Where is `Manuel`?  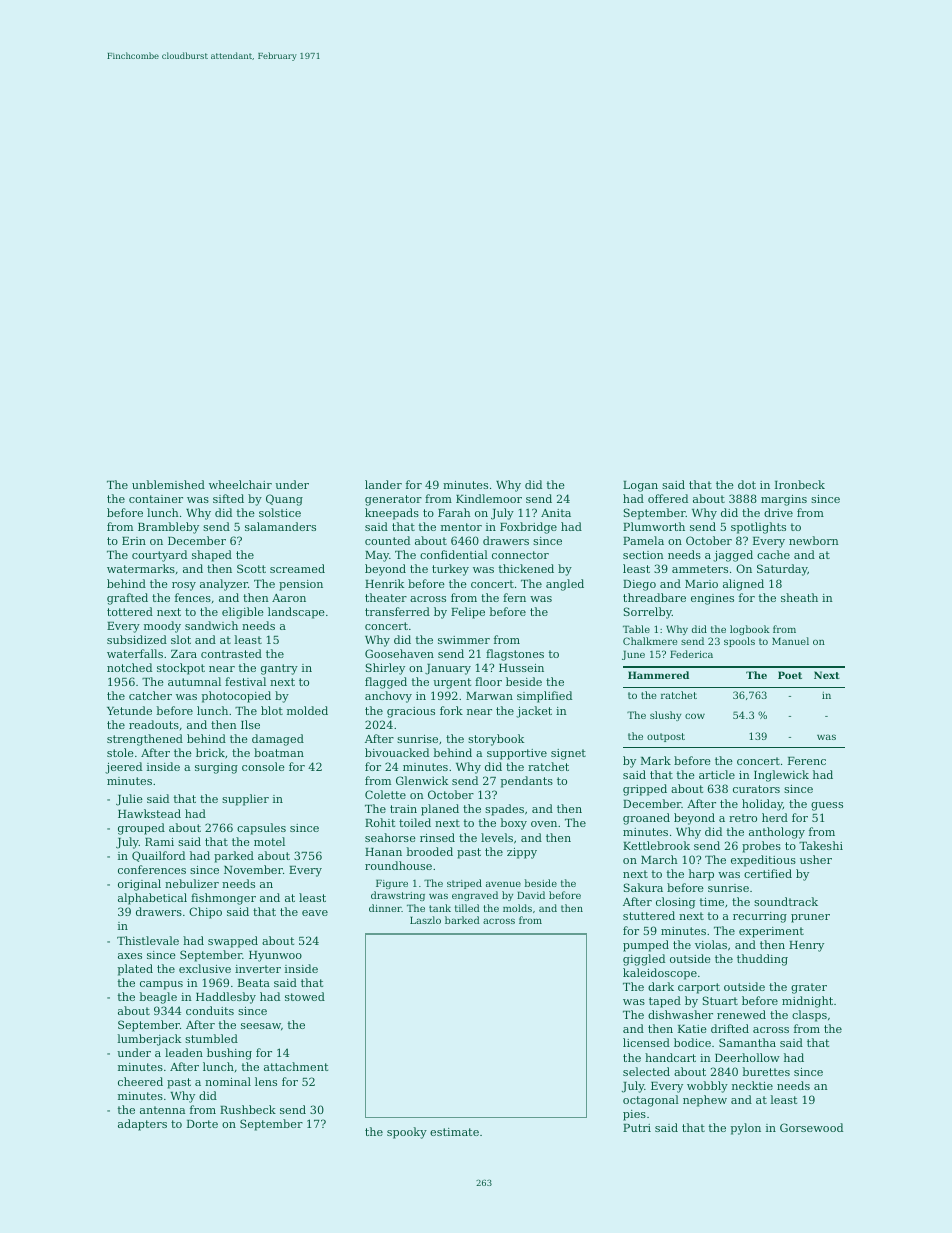 Manuel is located at coordinates (790, 641).
